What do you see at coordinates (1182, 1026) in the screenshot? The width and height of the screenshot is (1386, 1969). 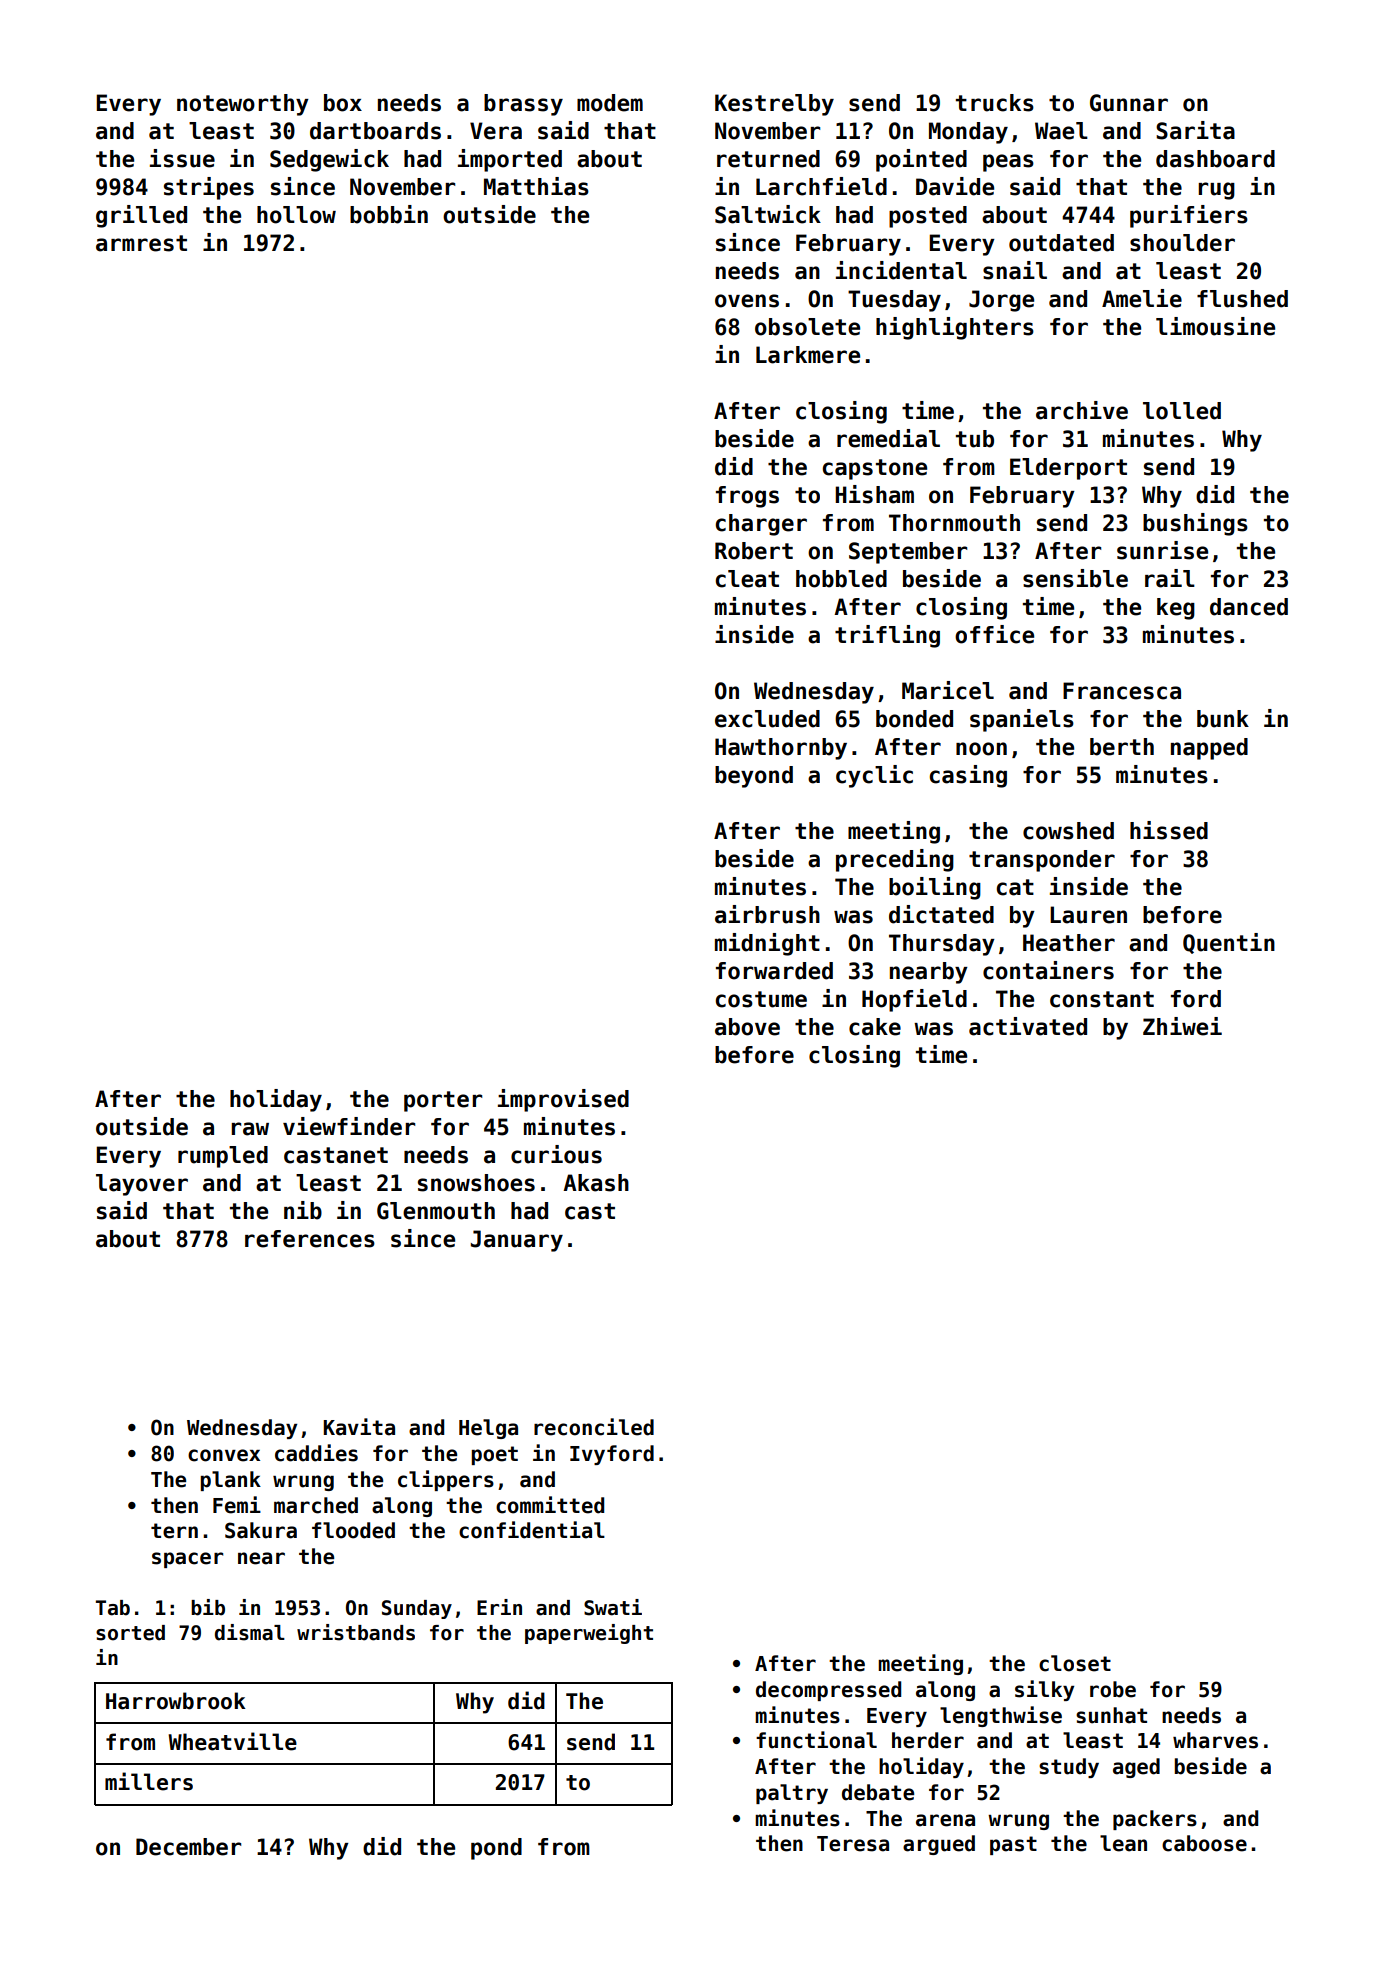 I see `Zhiwei` at bounding box center [1182, 1026].
